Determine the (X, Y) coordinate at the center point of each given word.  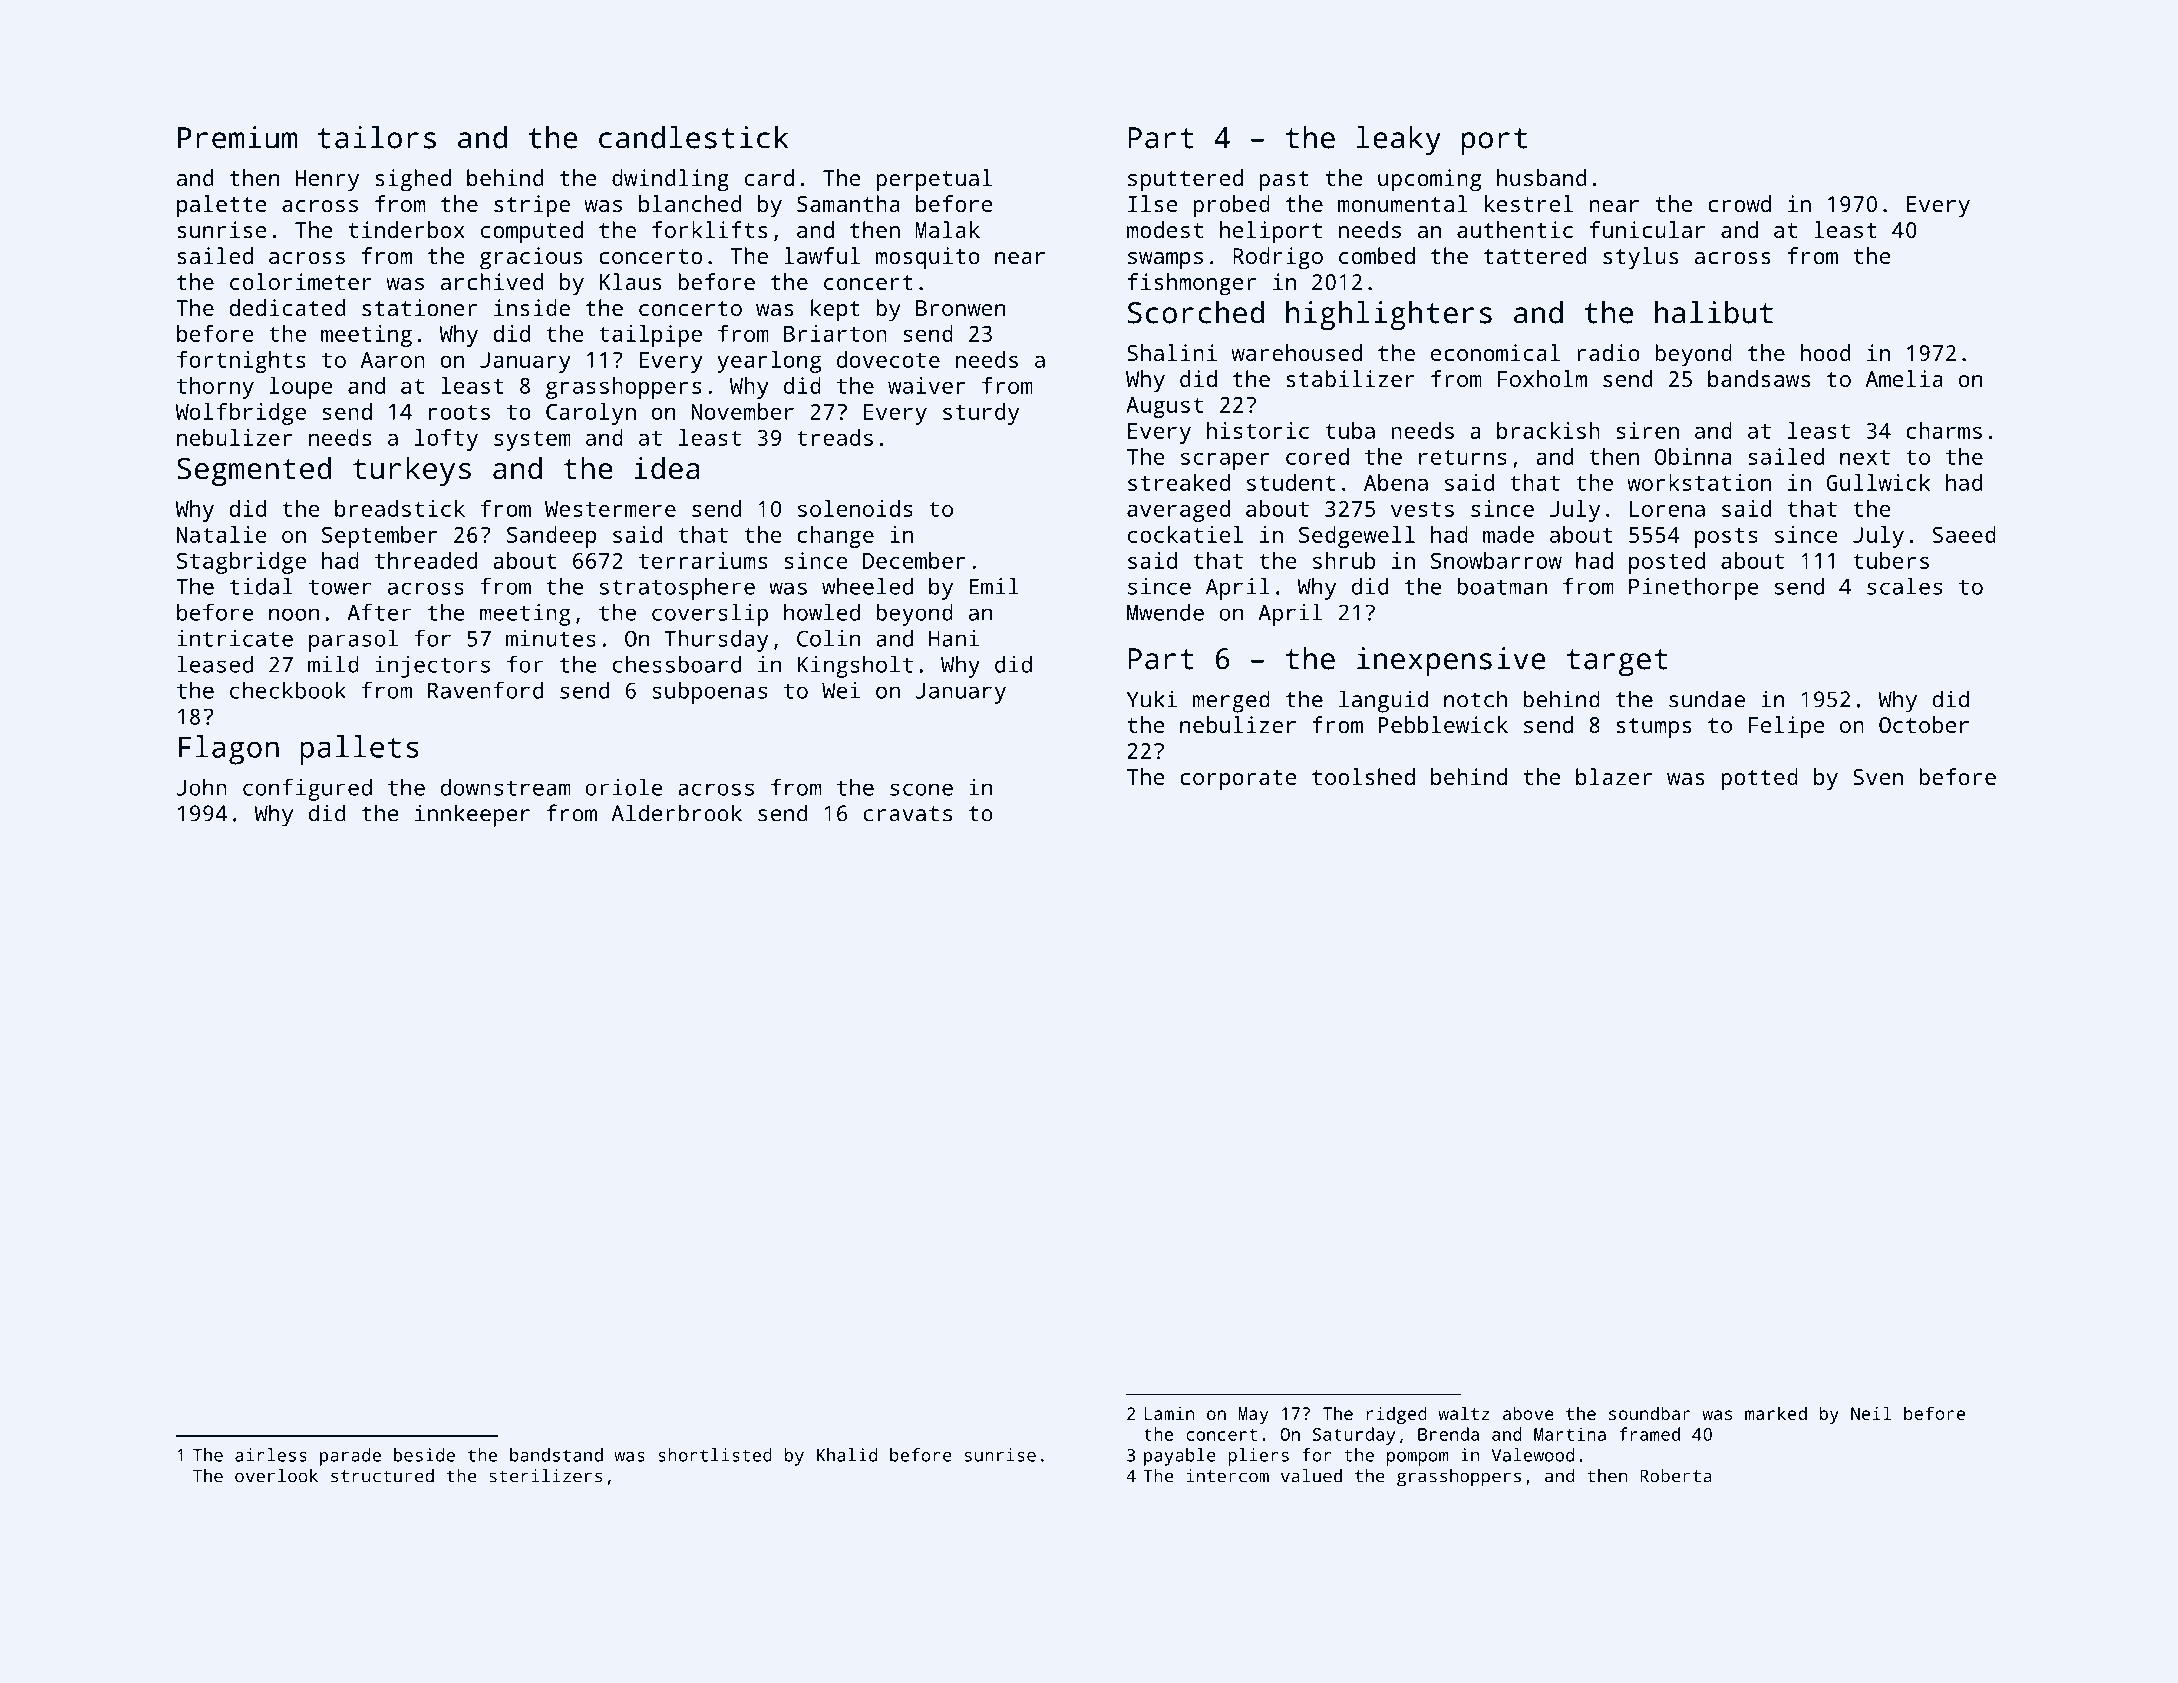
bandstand (556, 1455)
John (202, 787)
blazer (1614, 776)
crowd (1739, 203)
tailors (377, 137)
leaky (1399, 141)
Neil (1871, 1413)
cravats (907, 814)
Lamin (1169, 1413)
